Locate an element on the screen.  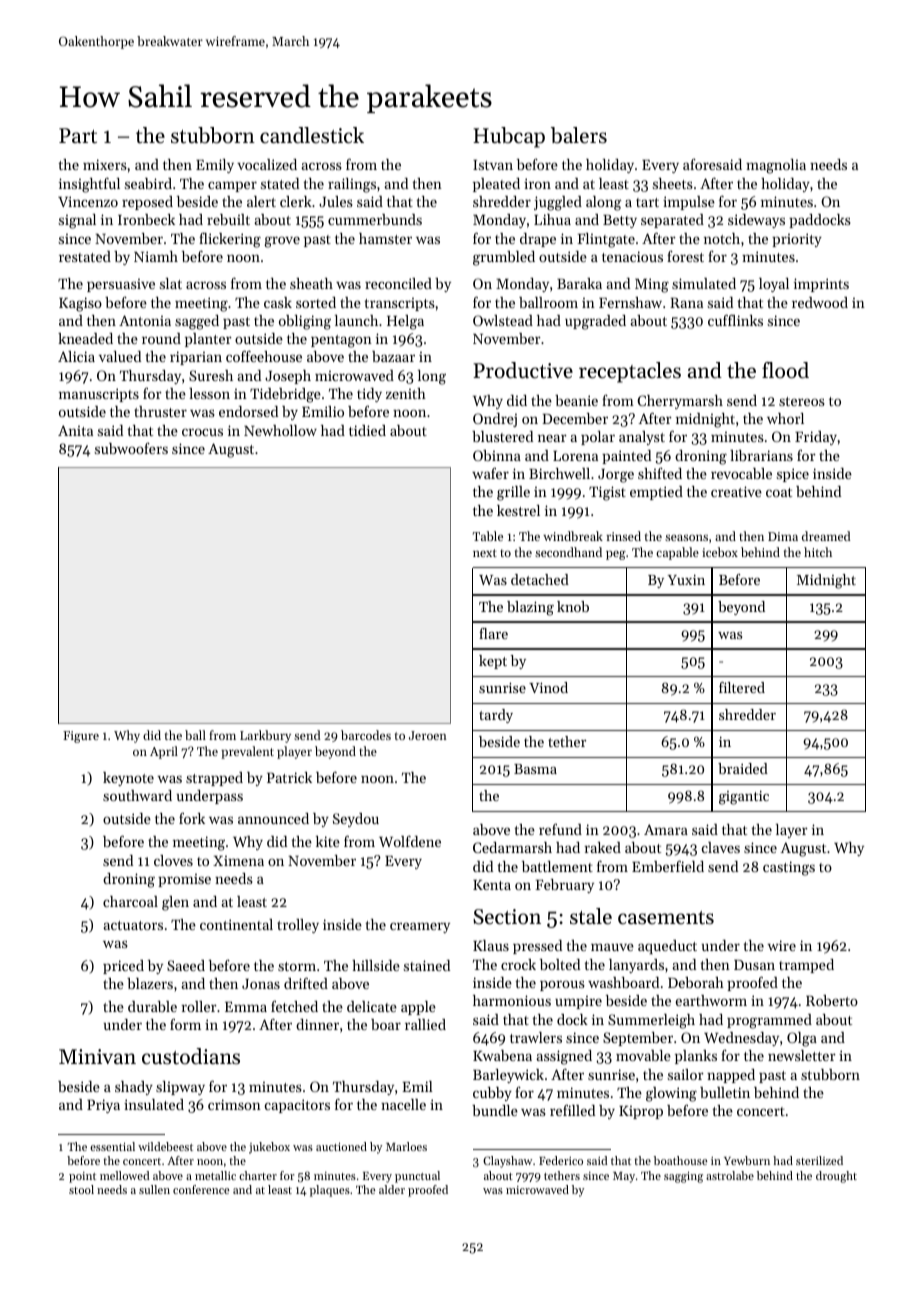
Figure is located at coordinates (81, 737).
